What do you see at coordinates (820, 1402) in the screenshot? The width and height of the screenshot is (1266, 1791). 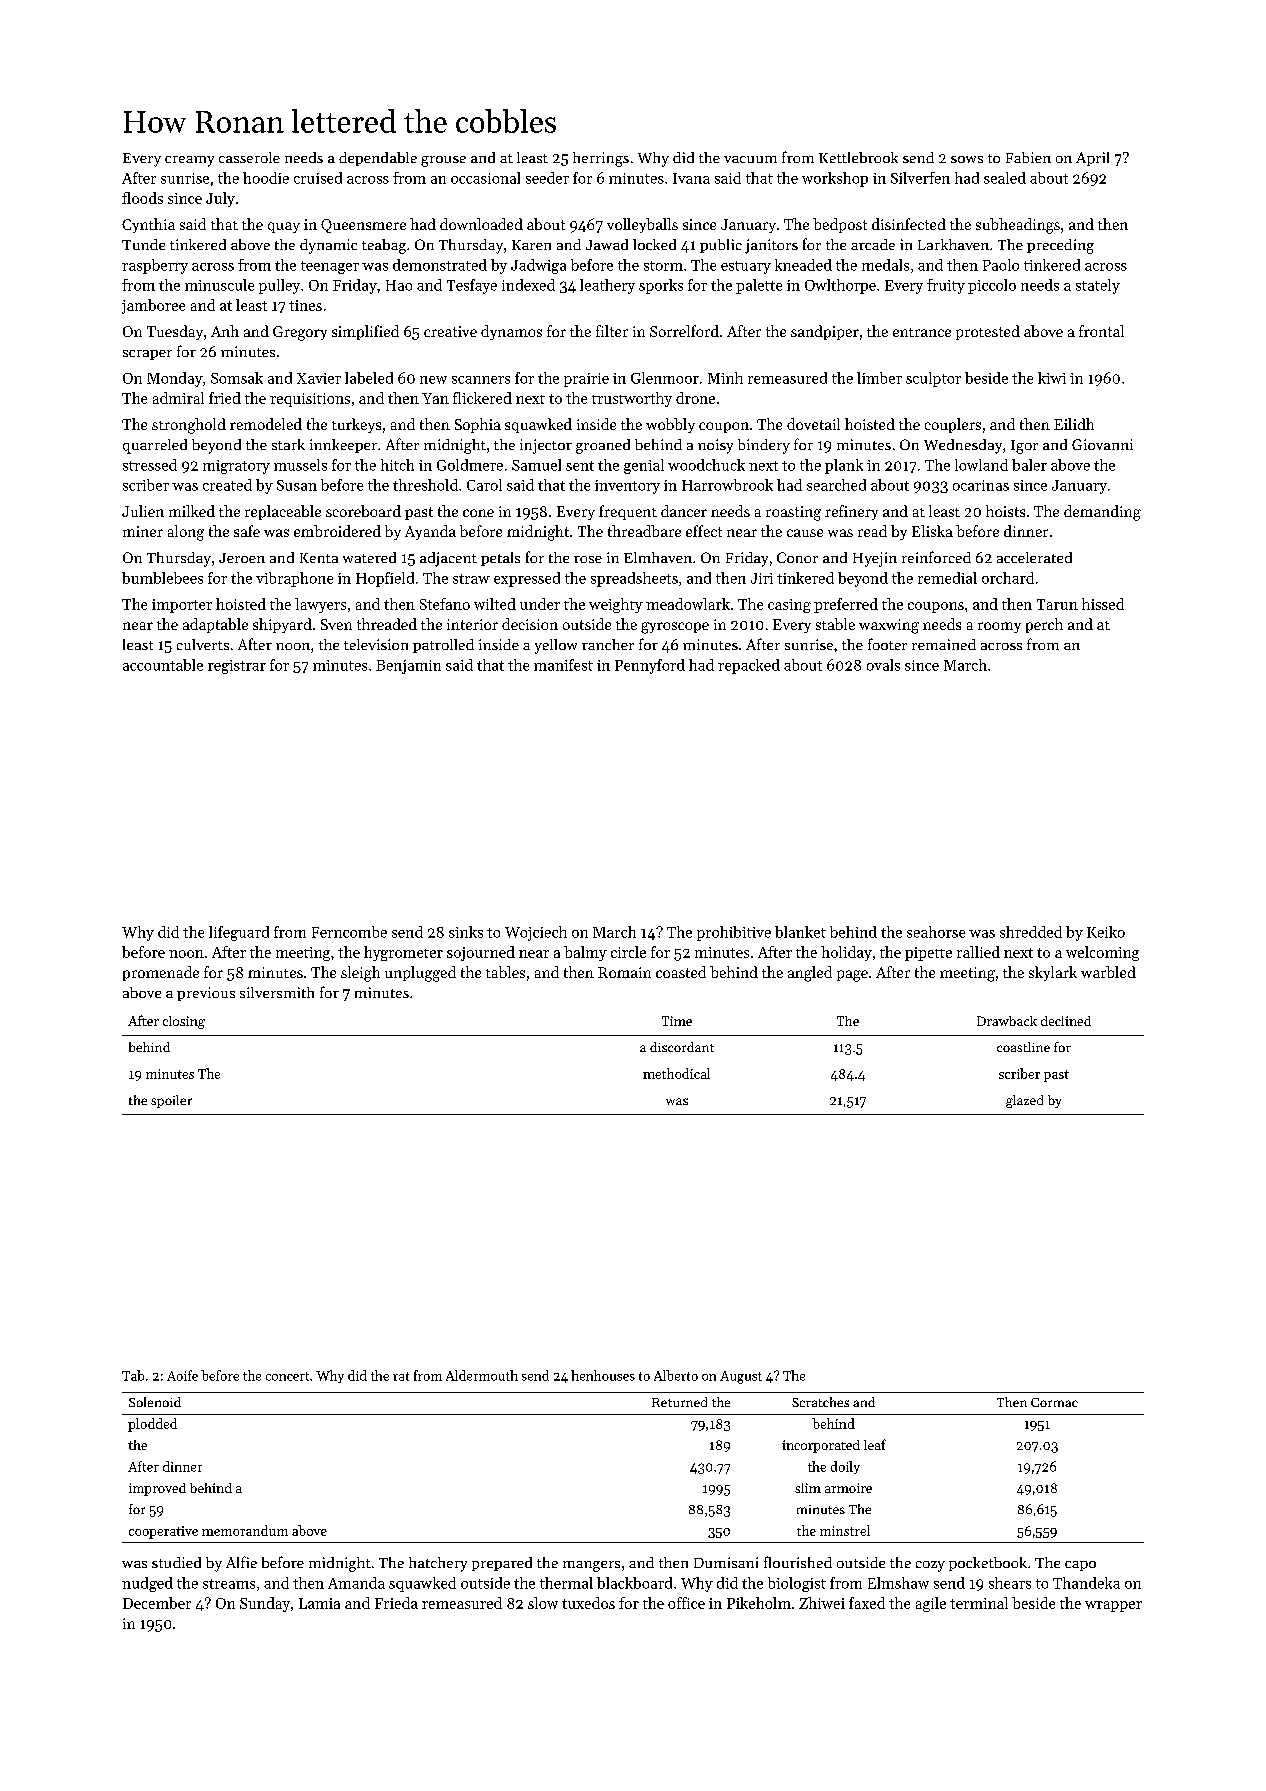 I see `Scratches` at bounding box center [820, 1402].
